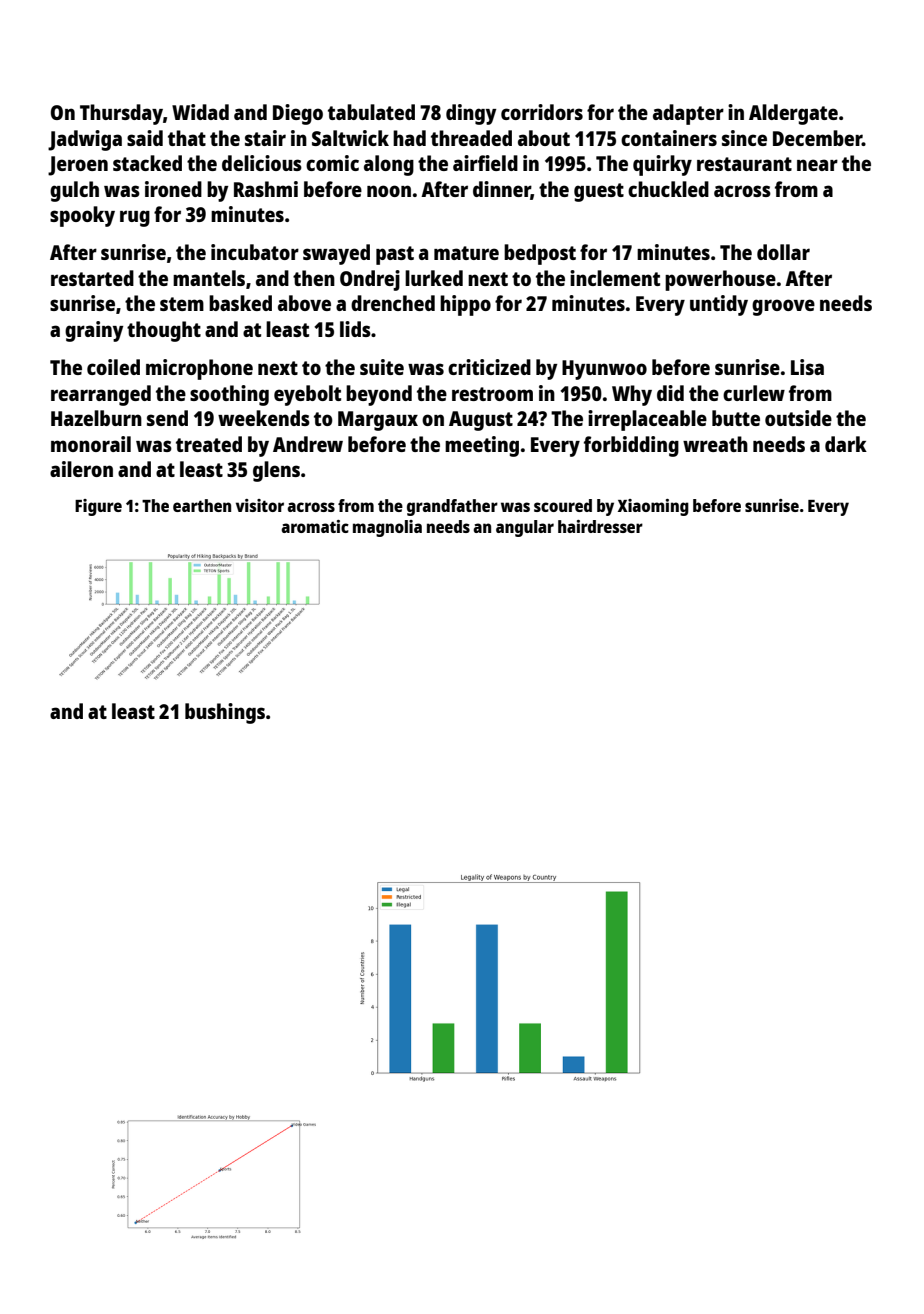 The height and width of the screenshot is (1314, 924). Describe the element at coordinates (600, 526) in the screenshot. I see `hairdresser` at that location.
